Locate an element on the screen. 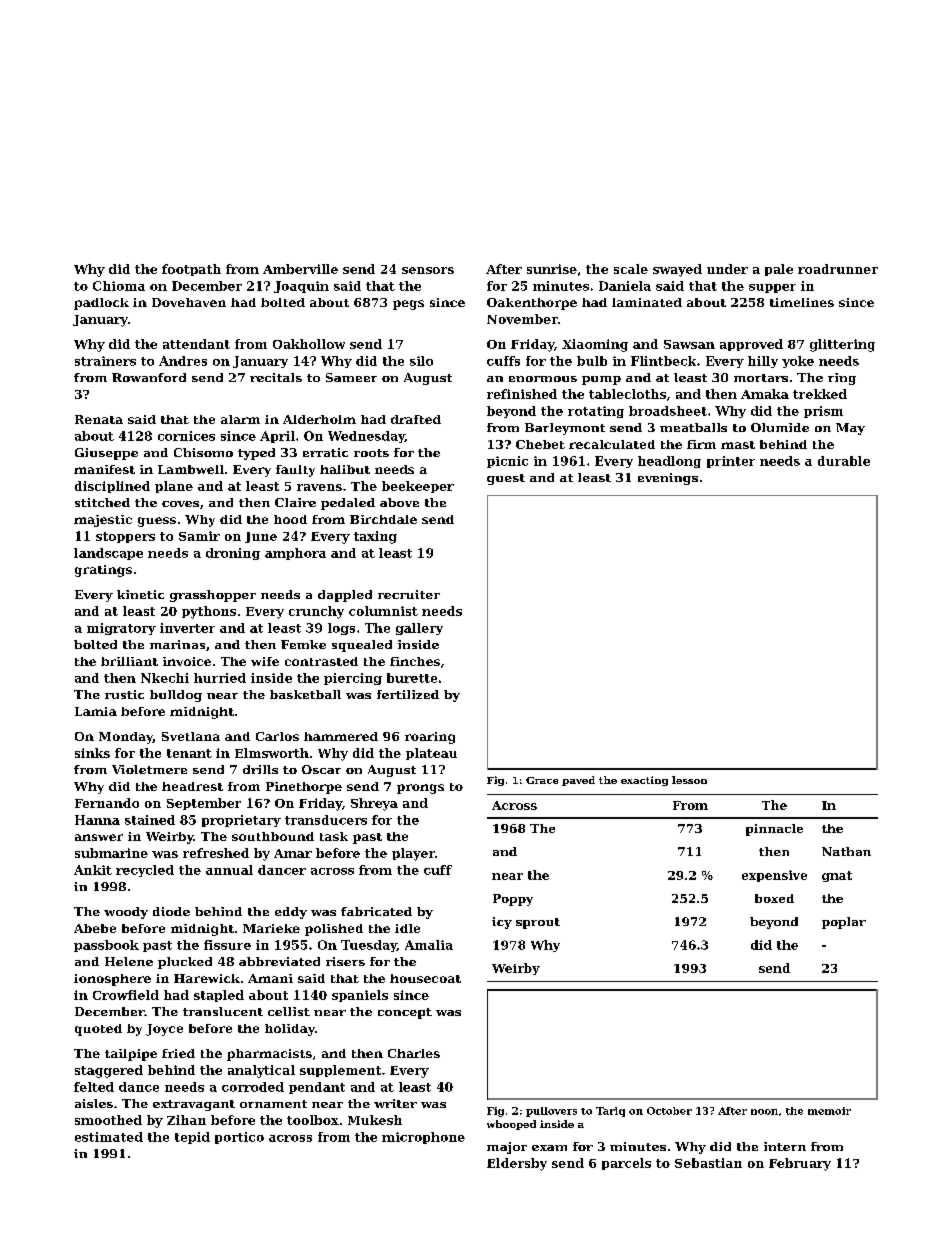 Image resolution: width=952 pixels, height=1233 pixels. Chioma is located at coordinates (119, 286).
